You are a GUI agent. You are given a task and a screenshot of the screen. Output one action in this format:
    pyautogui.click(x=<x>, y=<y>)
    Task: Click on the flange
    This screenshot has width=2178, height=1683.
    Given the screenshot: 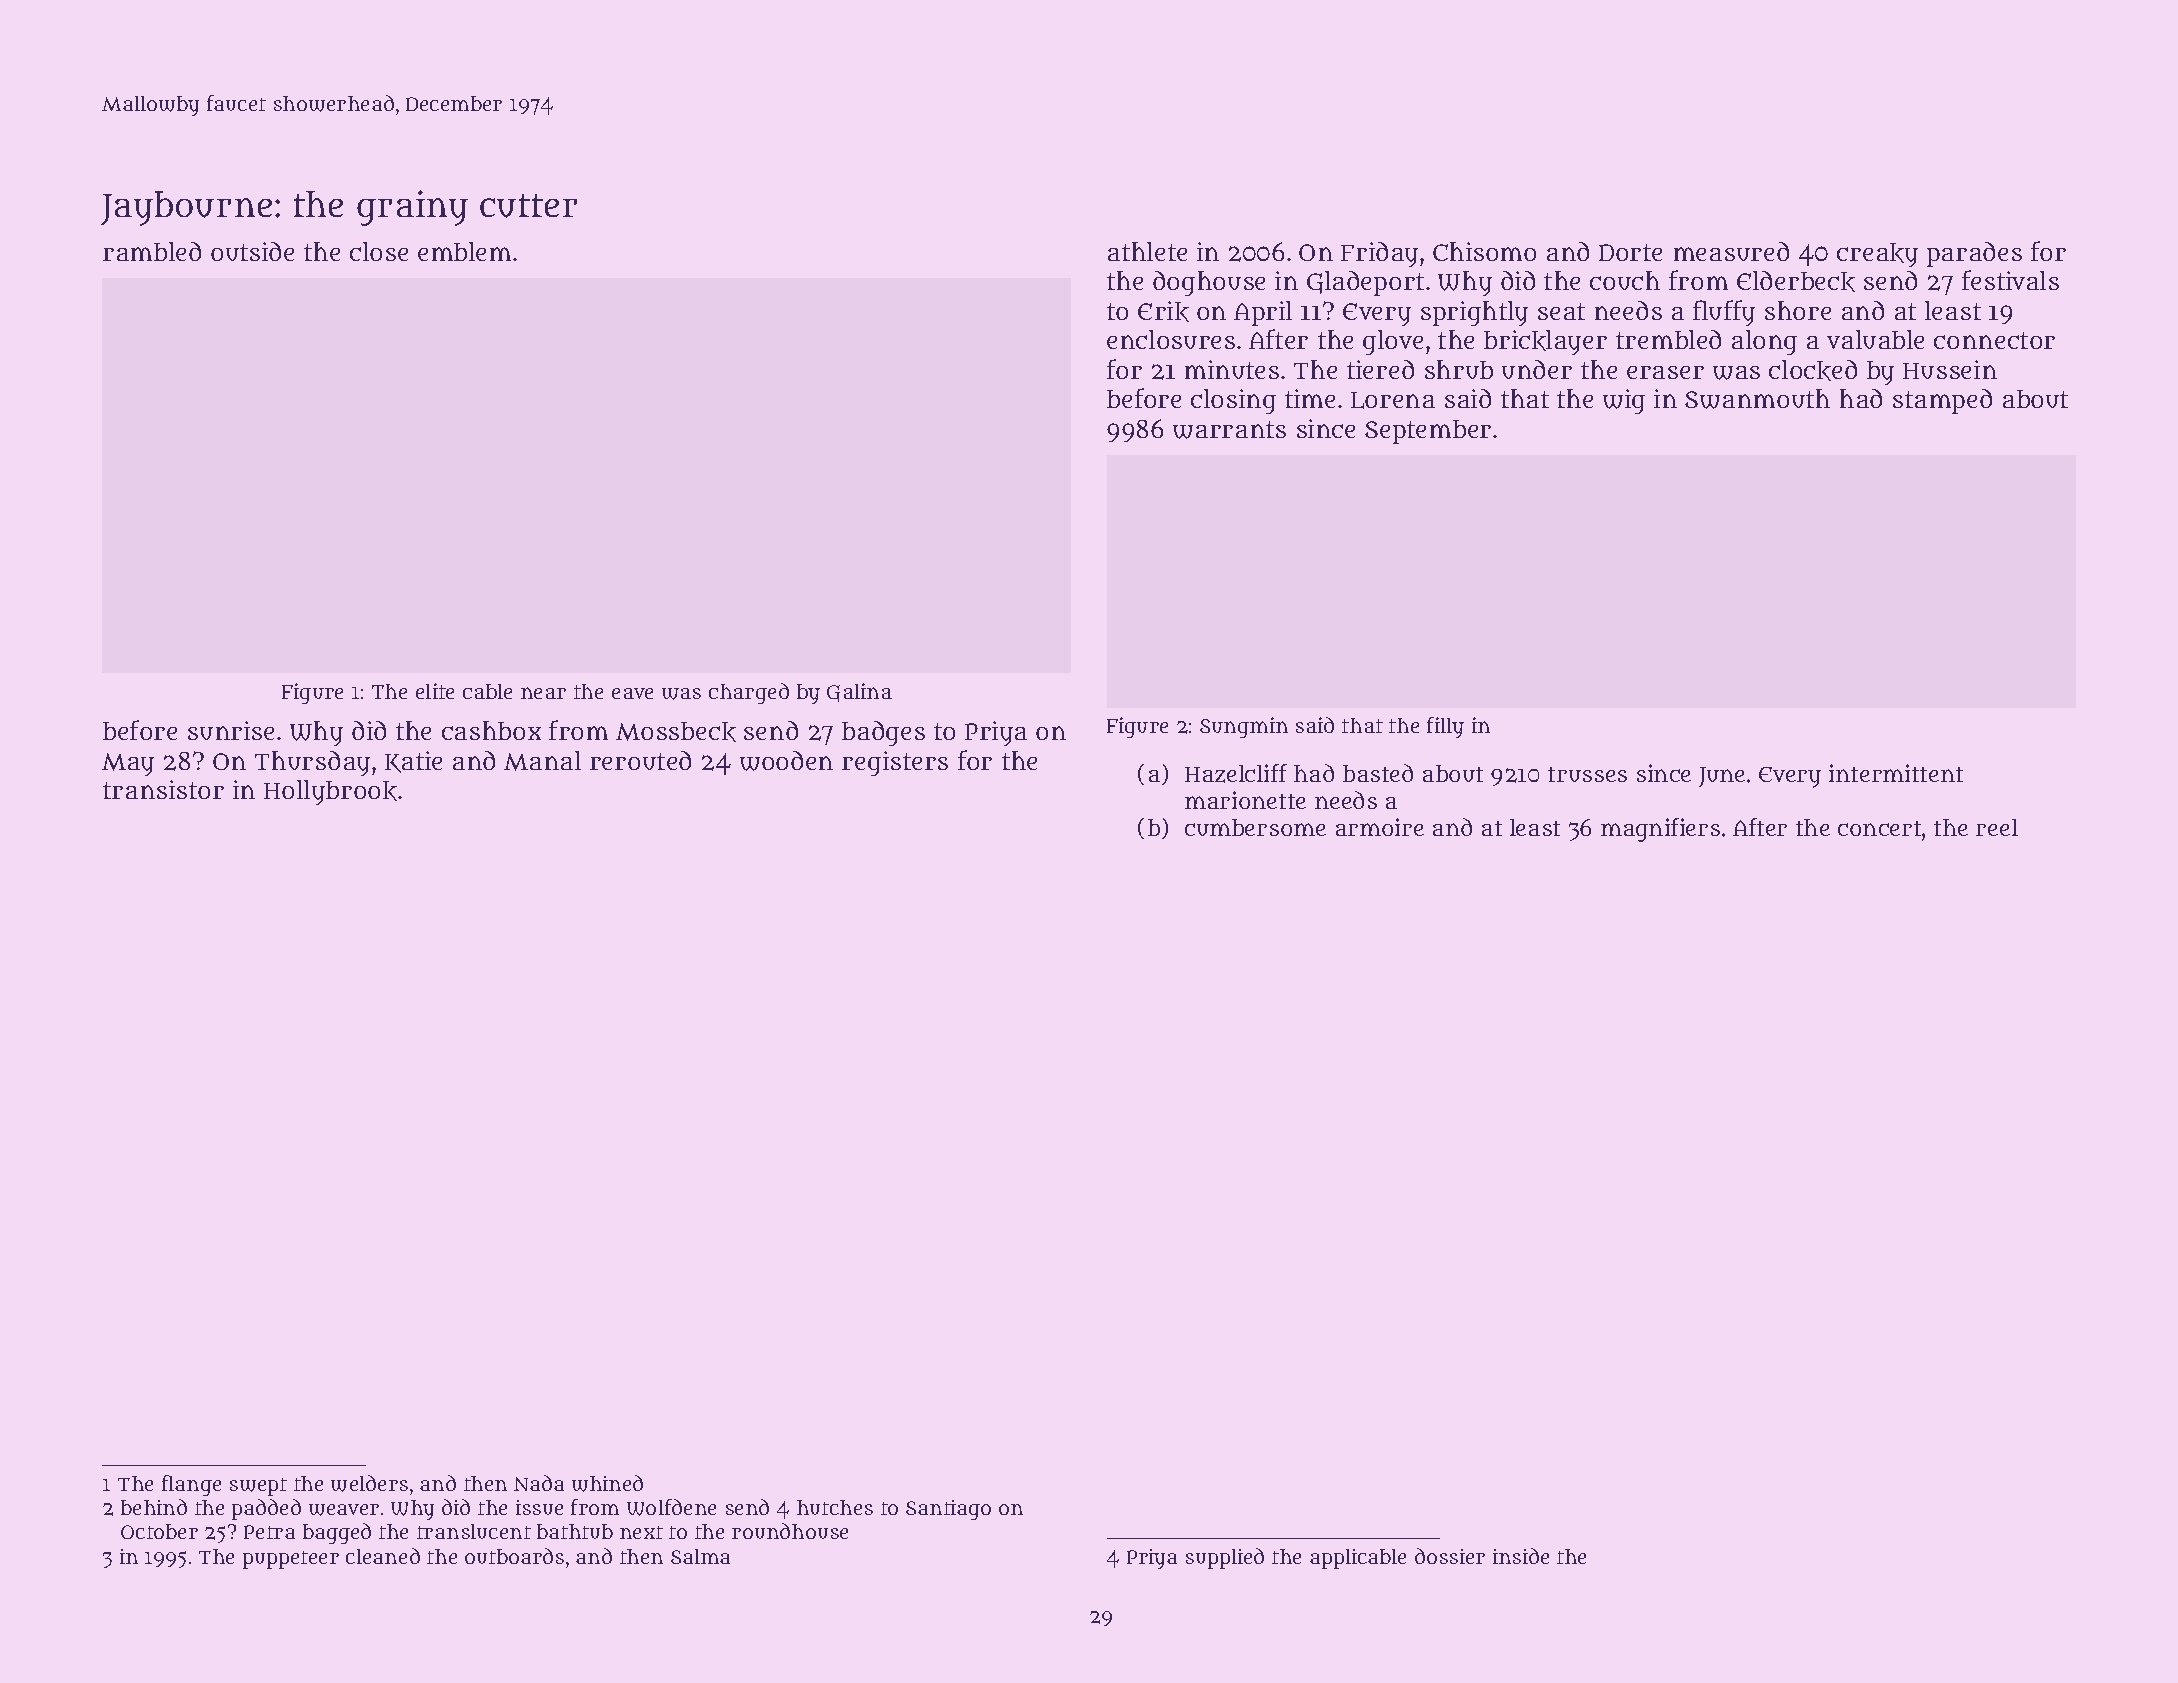 What is the action you would take?
    pyautogui.click(x=191, y=1485)
